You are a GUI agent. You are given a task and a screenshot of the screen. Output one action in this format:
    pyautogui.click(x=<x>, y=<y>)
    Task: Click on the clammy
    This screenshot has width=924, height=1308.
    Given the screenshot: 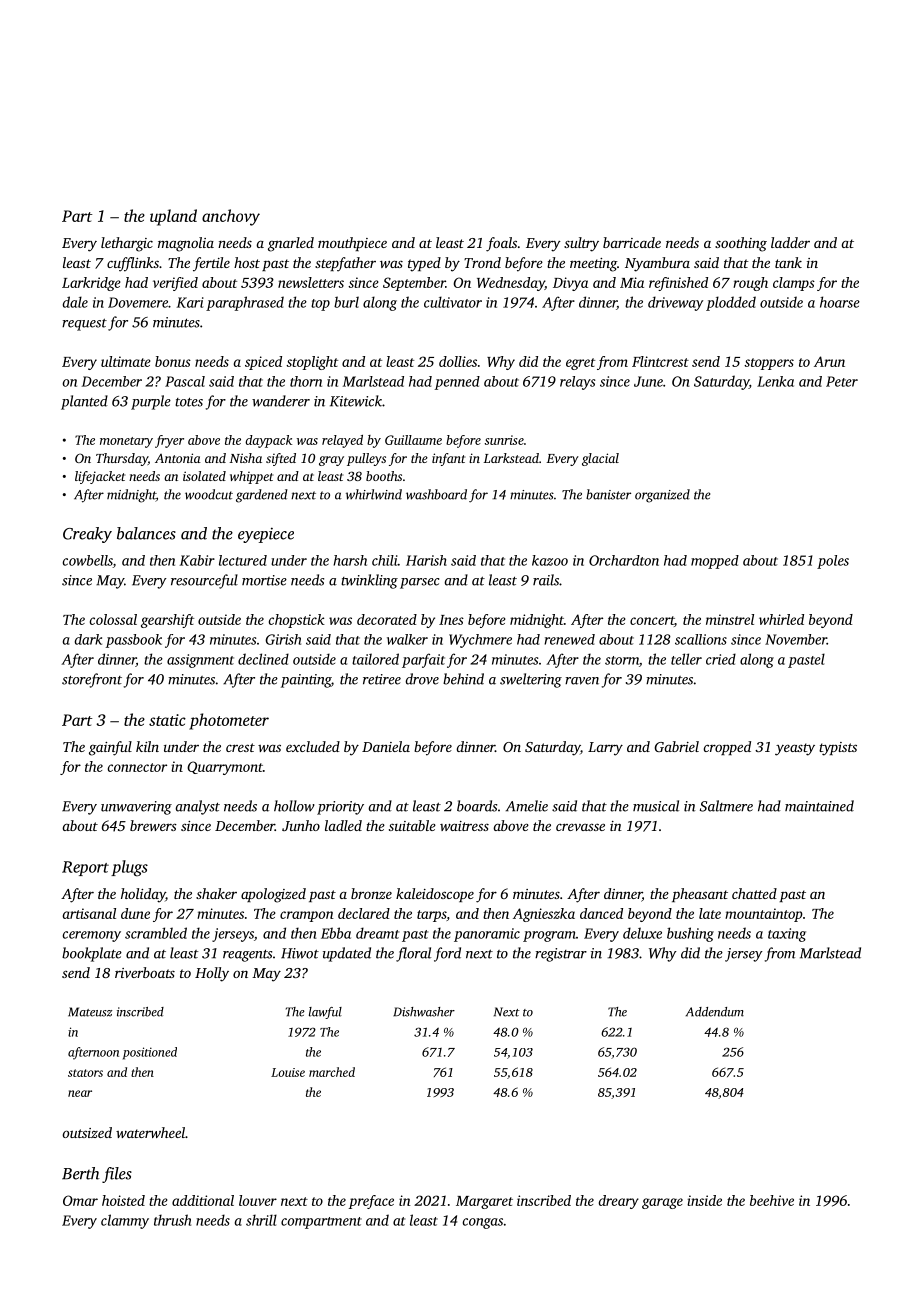 What is the action you would take?
    pyautogui.click(x=125, y=1221)
